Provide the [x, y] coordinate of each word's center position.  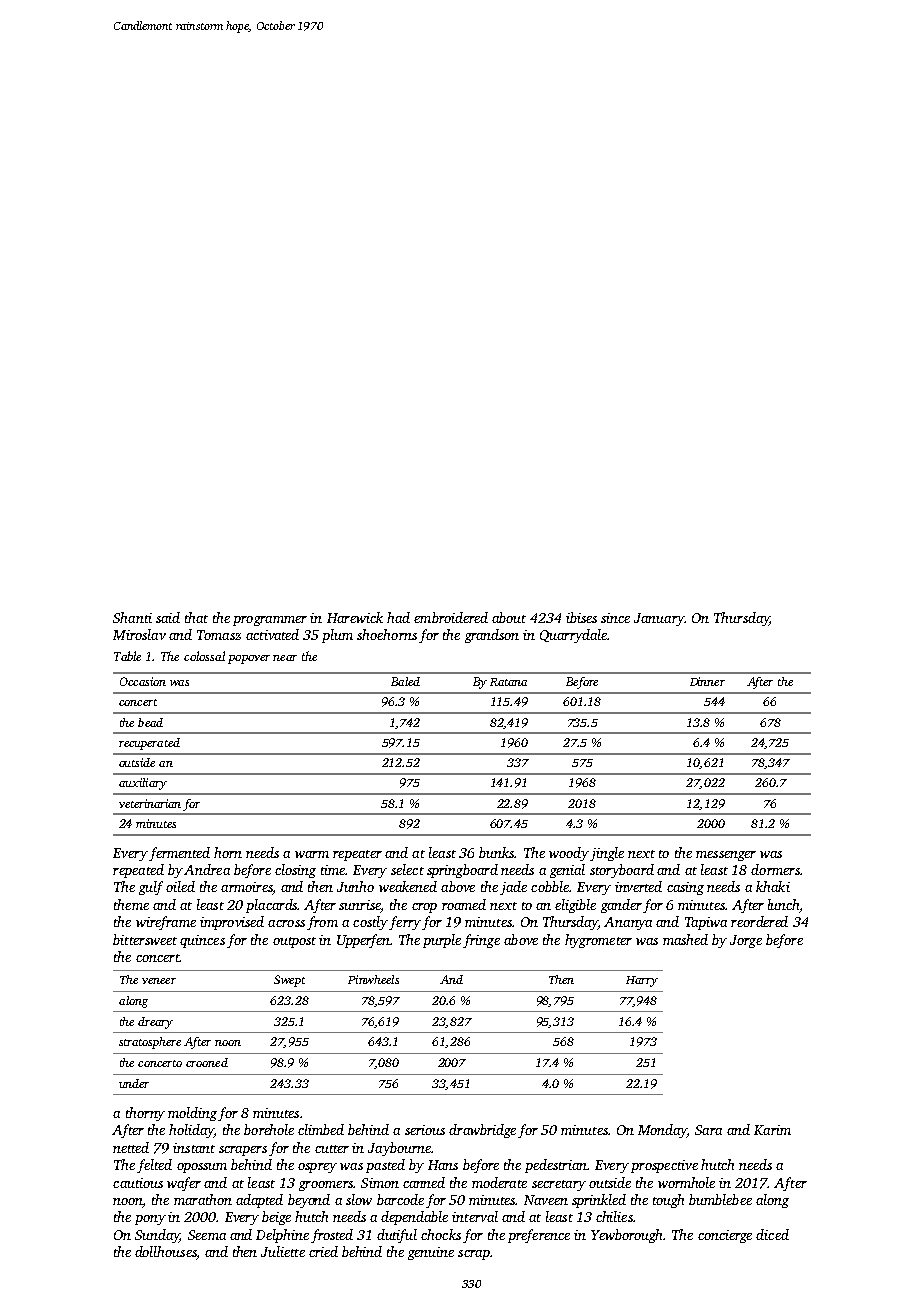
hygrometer [598, 941]
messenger [726, 856]
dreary [155, 1023]
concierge [725, 1236]
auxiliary [143, 784]
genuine [431, 1253]
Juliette [283, 1251]
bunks [496, 852]
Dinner [707, 681]
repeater [357, 855]
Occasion [143, 681]
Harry [642, 981]
